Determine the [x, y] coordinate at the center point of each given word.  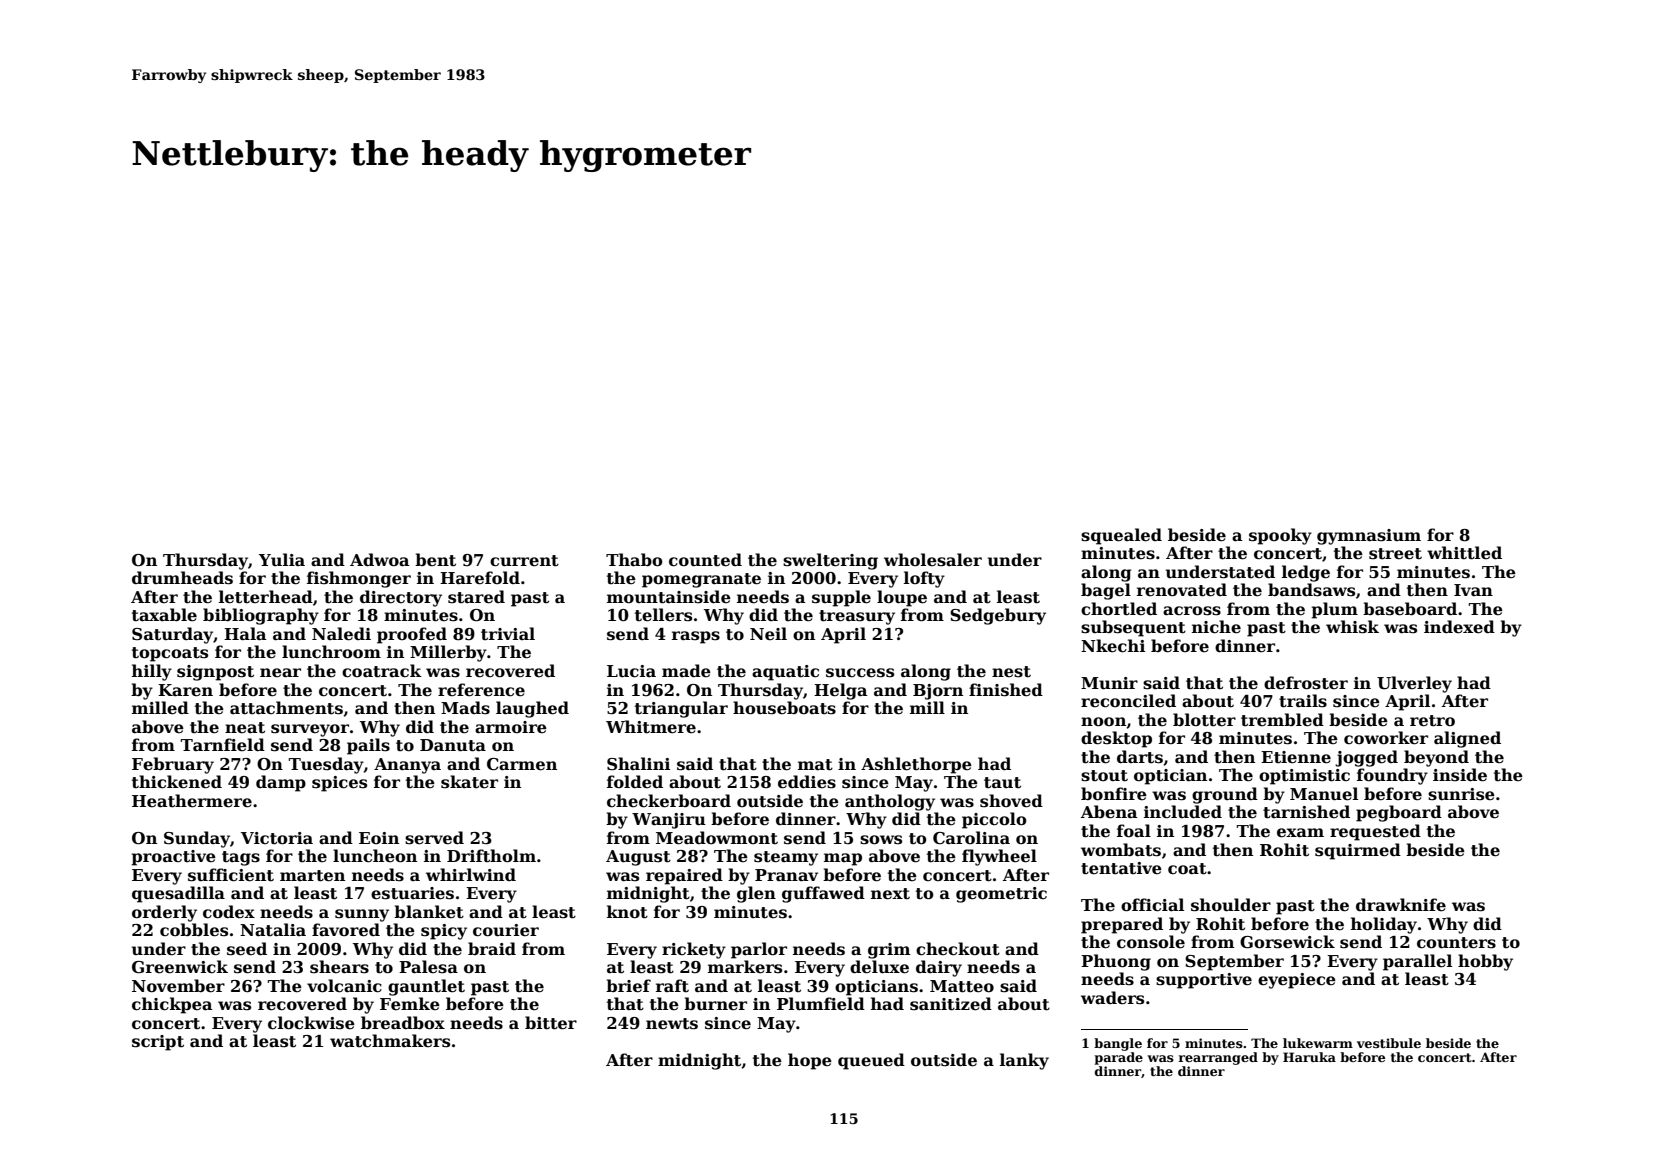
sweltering [830, 561]
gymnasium [1369, 537]
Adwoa [380, 560]
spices [339, 784]
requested [1375, 832]
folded [635, 782]
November [178, 986]
